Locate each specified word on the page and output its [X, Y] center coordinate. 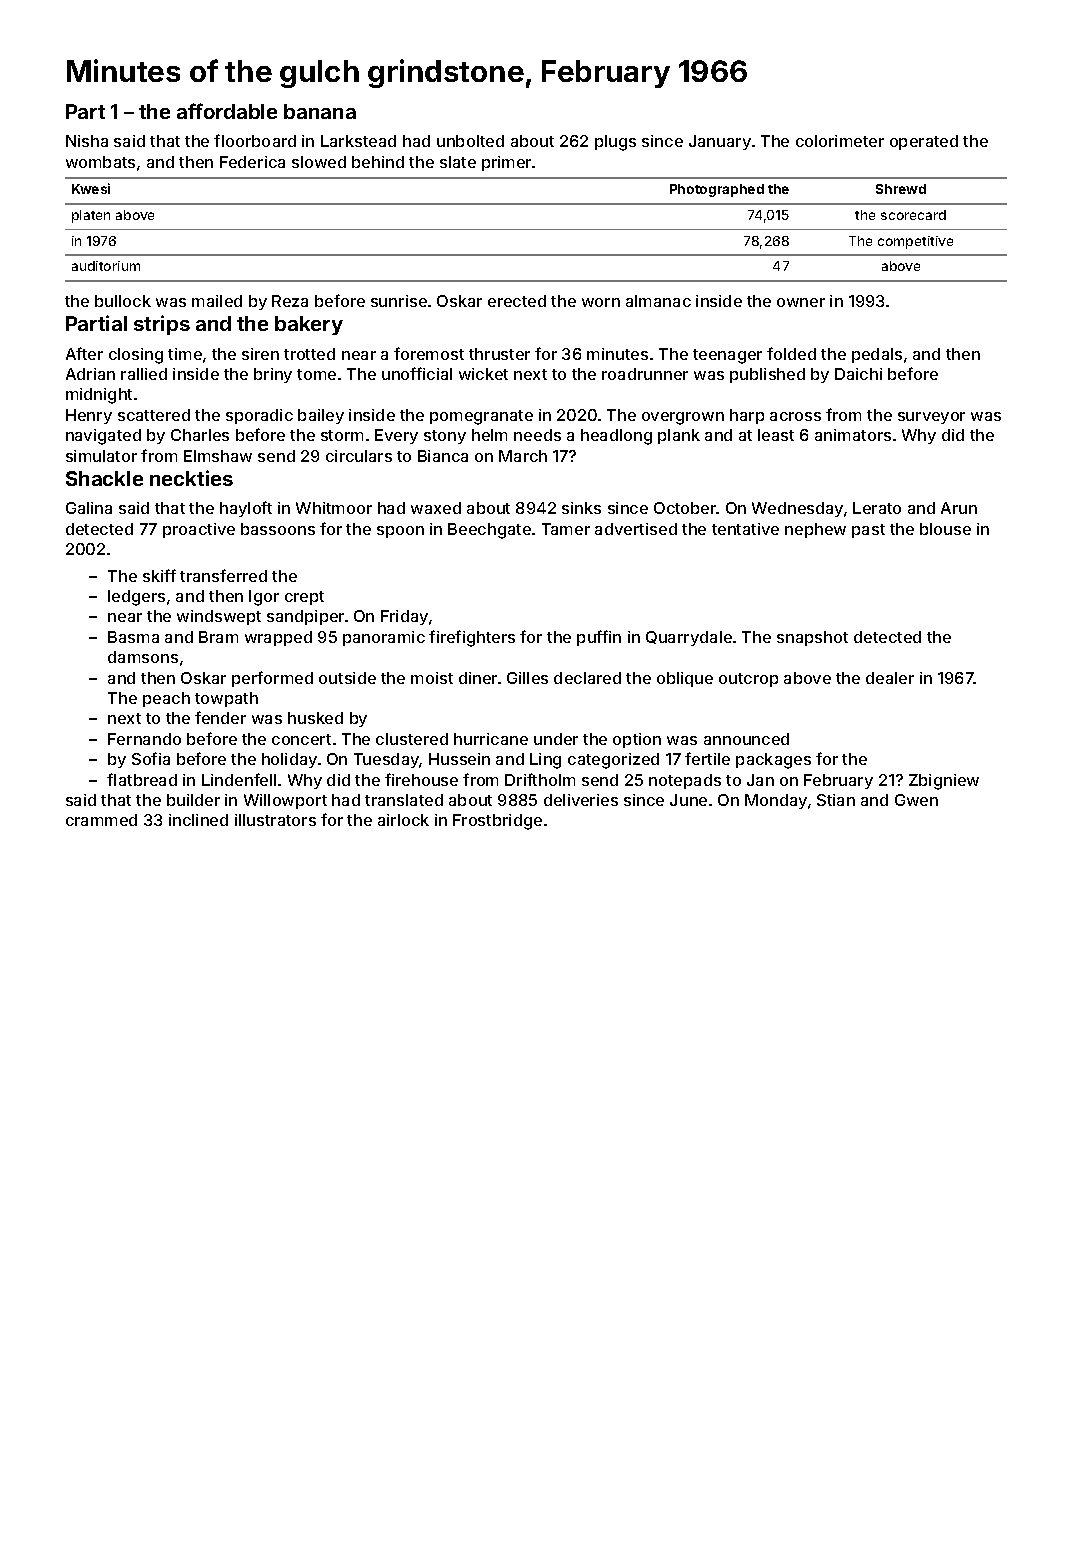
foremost [429, 353]
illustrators [275, 820]
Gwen [916, 800]
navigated [103, 437]
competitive [915, 242]
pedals [877, 355]
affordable [227, 111]
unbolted [470, 141]
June [688, 800]
